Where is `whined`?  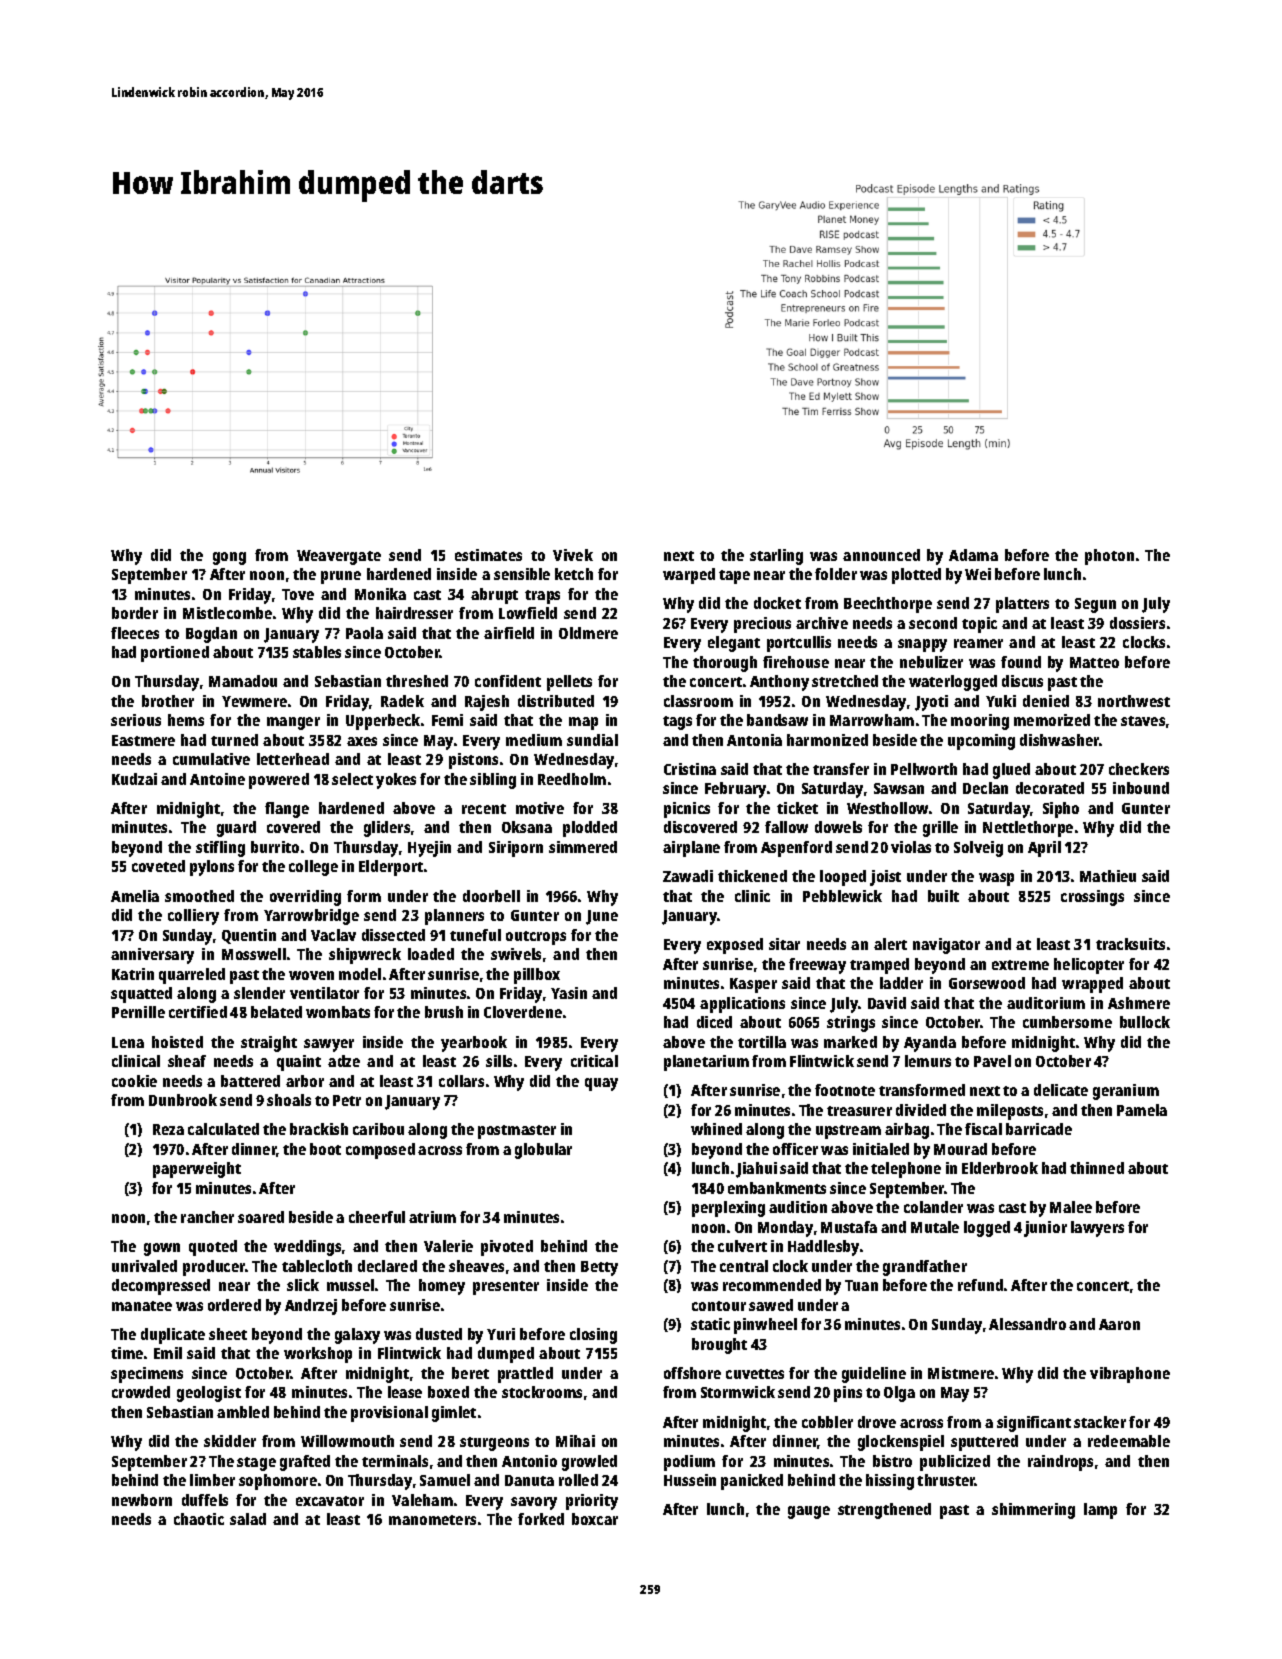 whined is located at coordinates (716, 1129).
